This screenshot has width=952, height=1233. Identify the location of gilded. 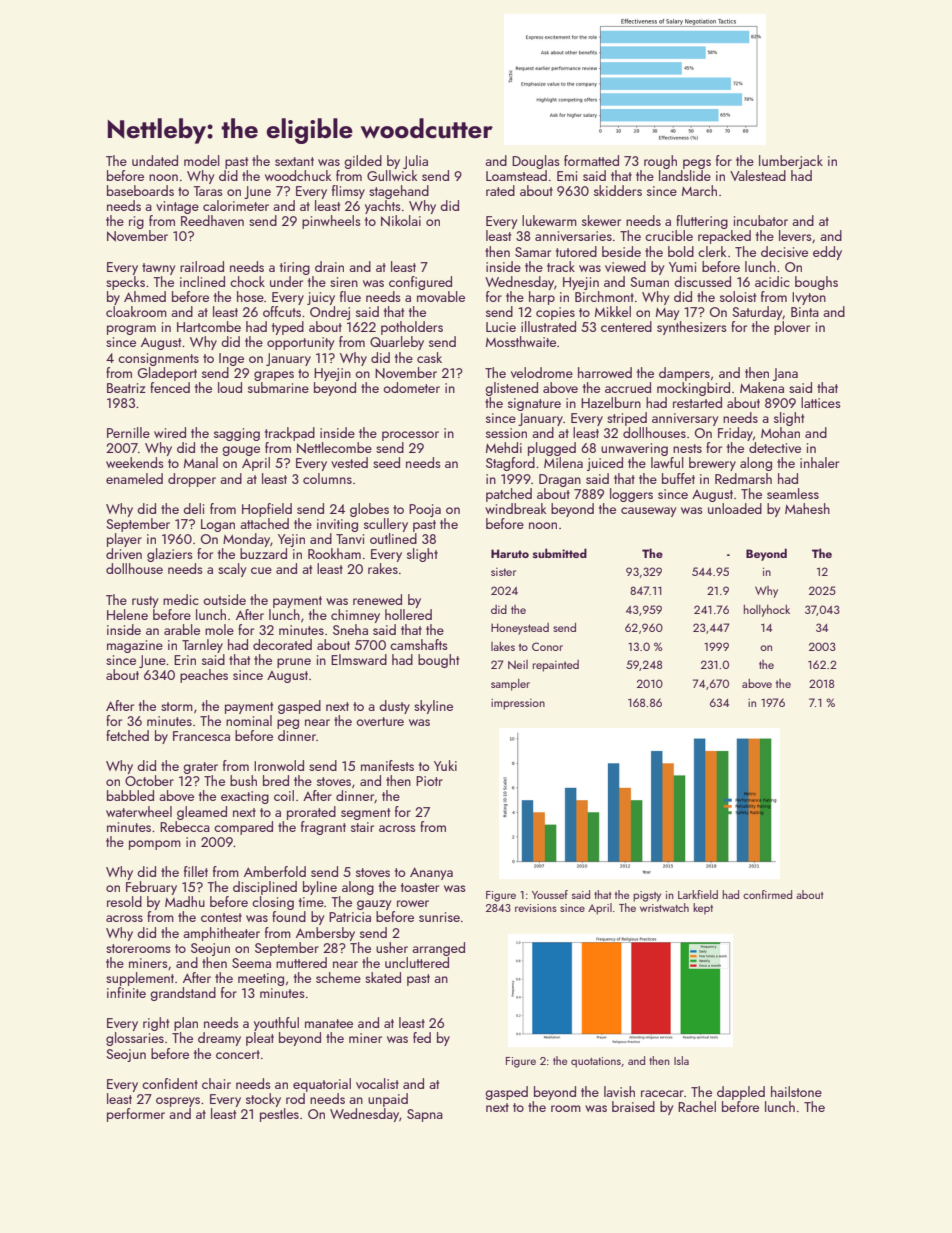
(363, 162).
